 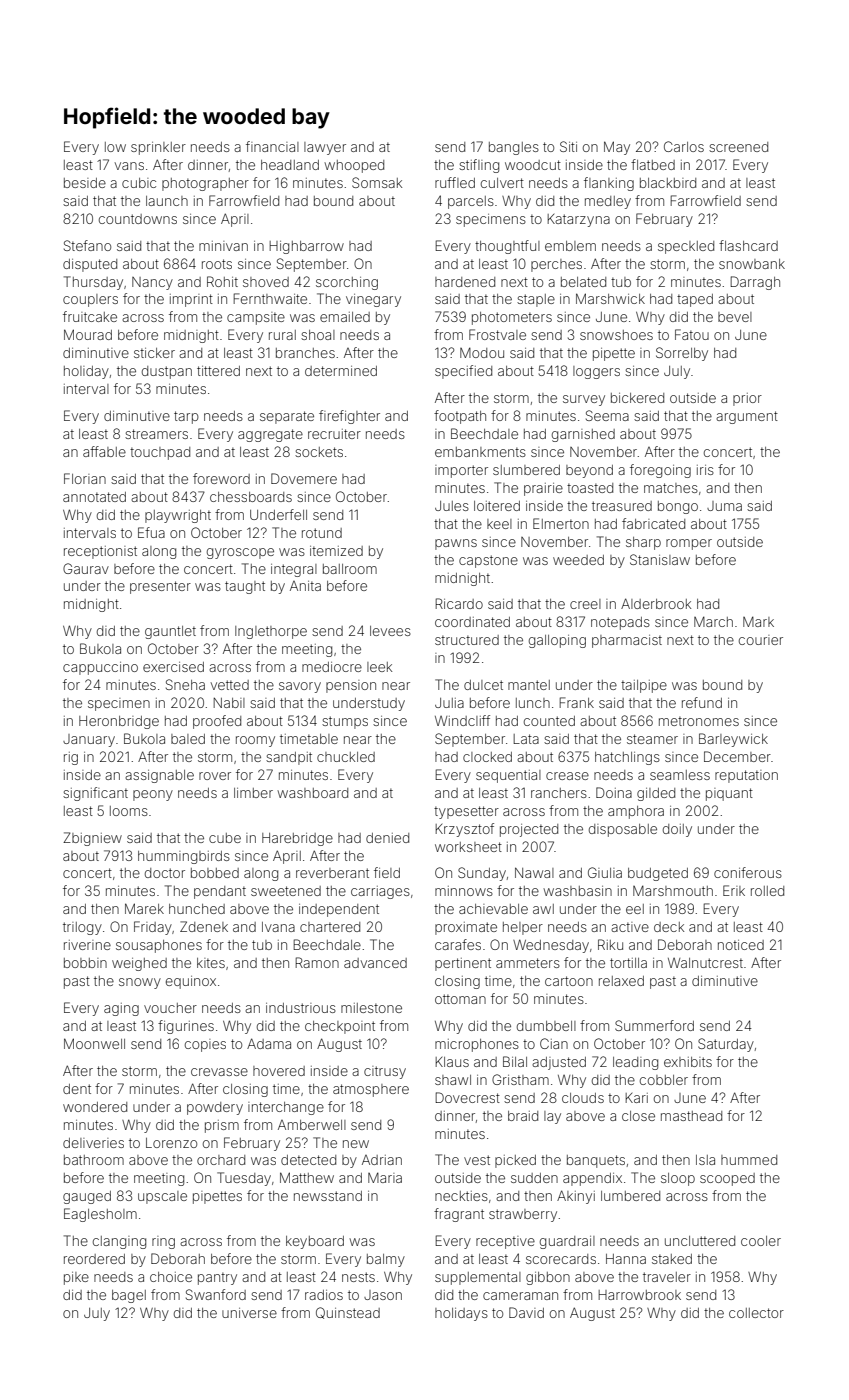 What do you see at coordinates (86, 568) in the screenshot?
I see `Gaurav` at bounding box center [86, 568].
